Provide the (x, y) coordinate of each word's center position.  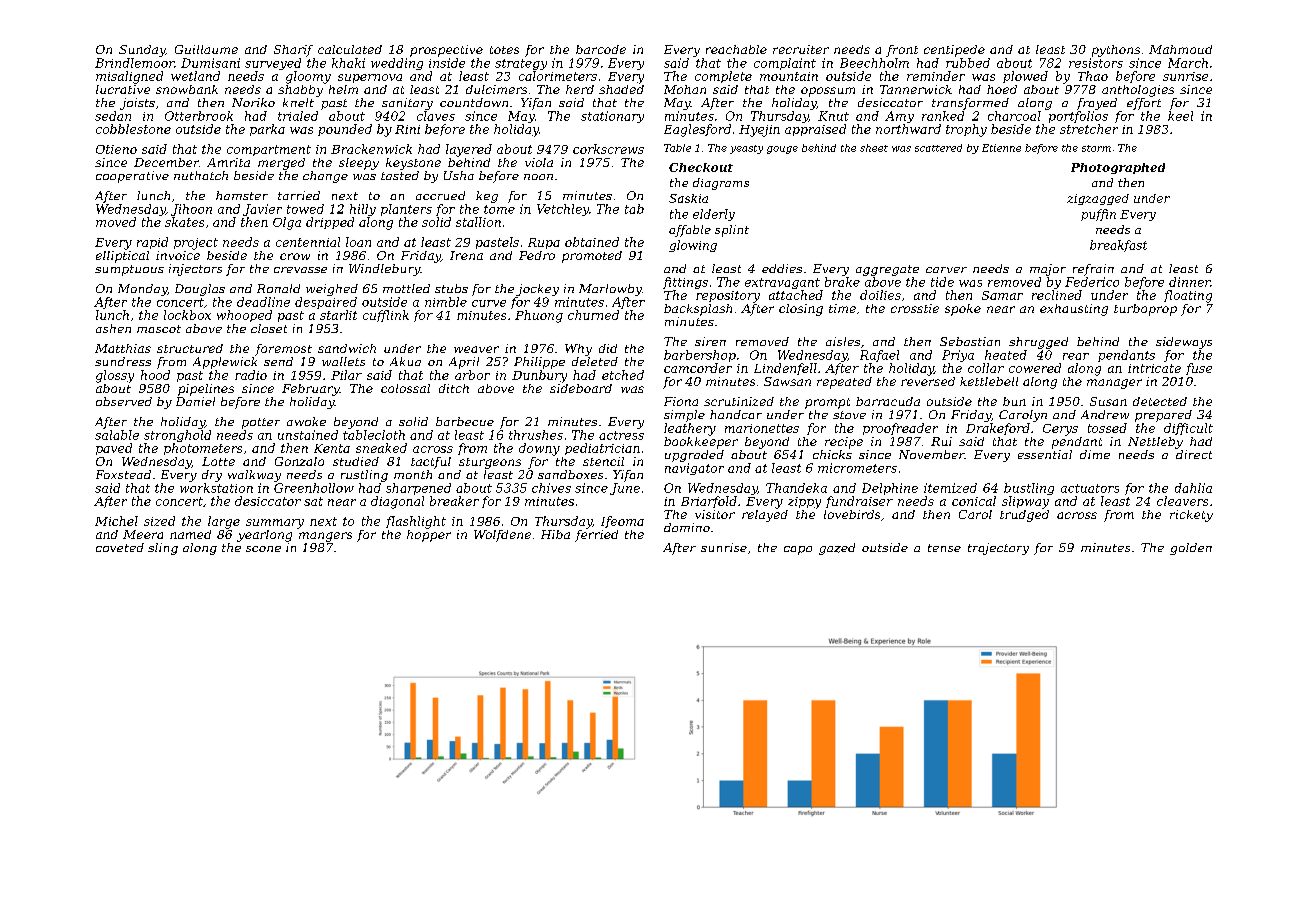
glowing (693, 246)
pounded (345, 130)
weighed (332, 290)
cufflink (386, 316)
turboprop (1145, 310)
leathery (690, 429)
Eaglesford (697, 130)
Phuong (539, 316)
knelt (298, 102)
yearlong (264, 536)
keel (1180, 116)
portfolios (1078, 117)
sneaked (381, 448)
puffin (1098, 215)
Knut (833, 116)
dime (1095, 454)
